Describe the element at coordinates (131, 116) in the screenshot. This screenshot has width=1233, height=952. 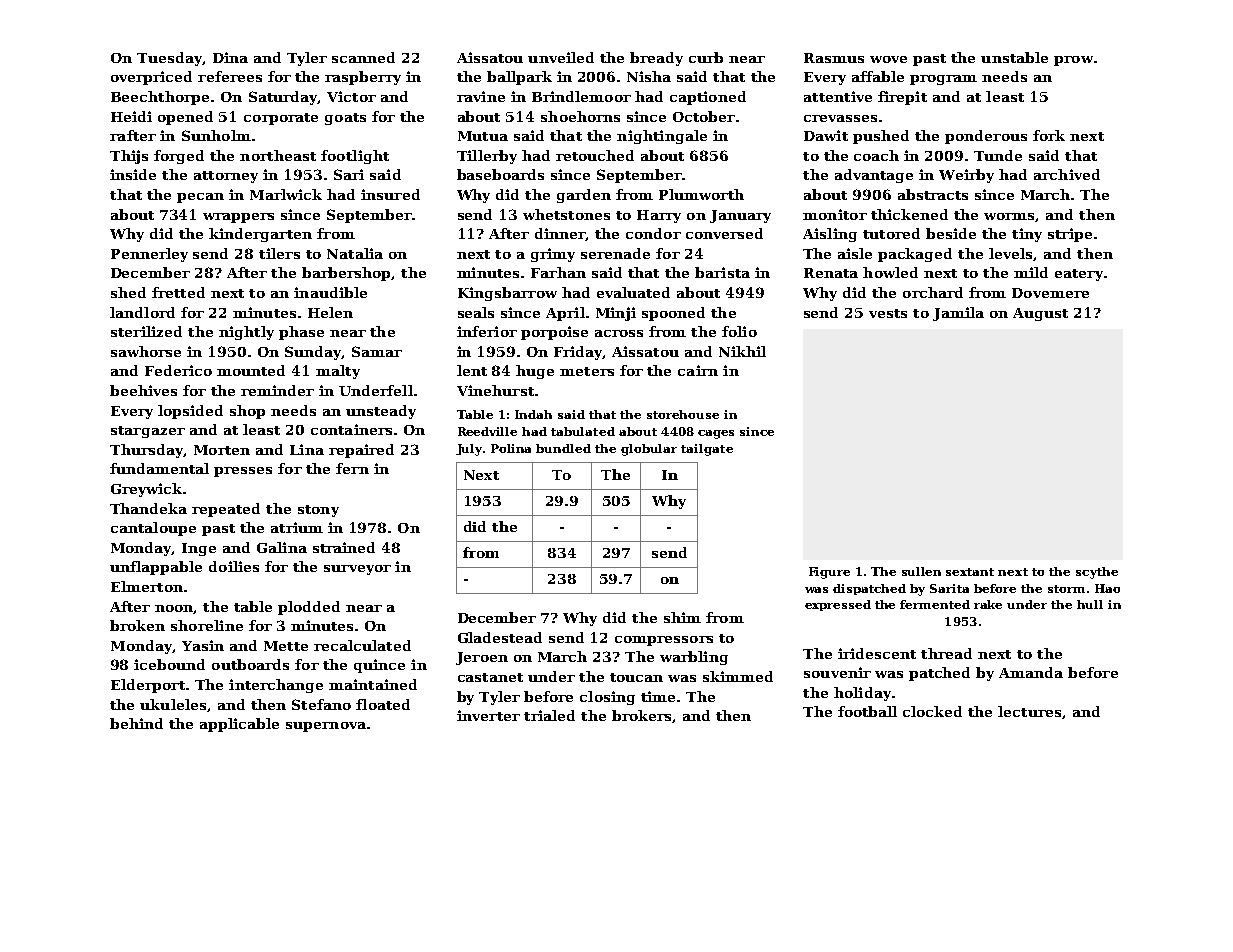
I see `Heidi` at that location.
